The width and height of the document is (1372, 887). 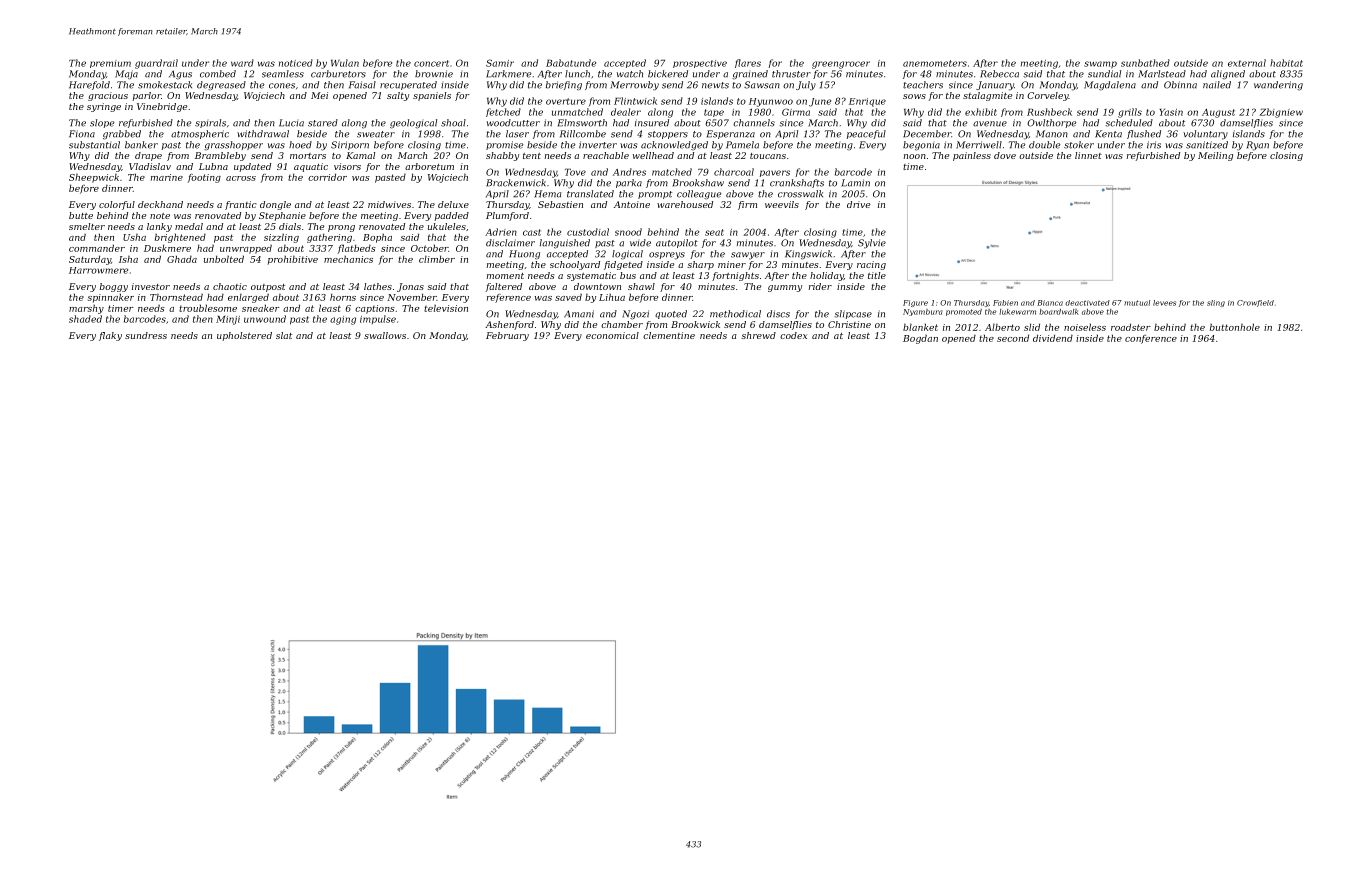 What do you see at coordinates (1255, 303) in the document?
I see `Crowfield` at bounding box center [1255, 303].
